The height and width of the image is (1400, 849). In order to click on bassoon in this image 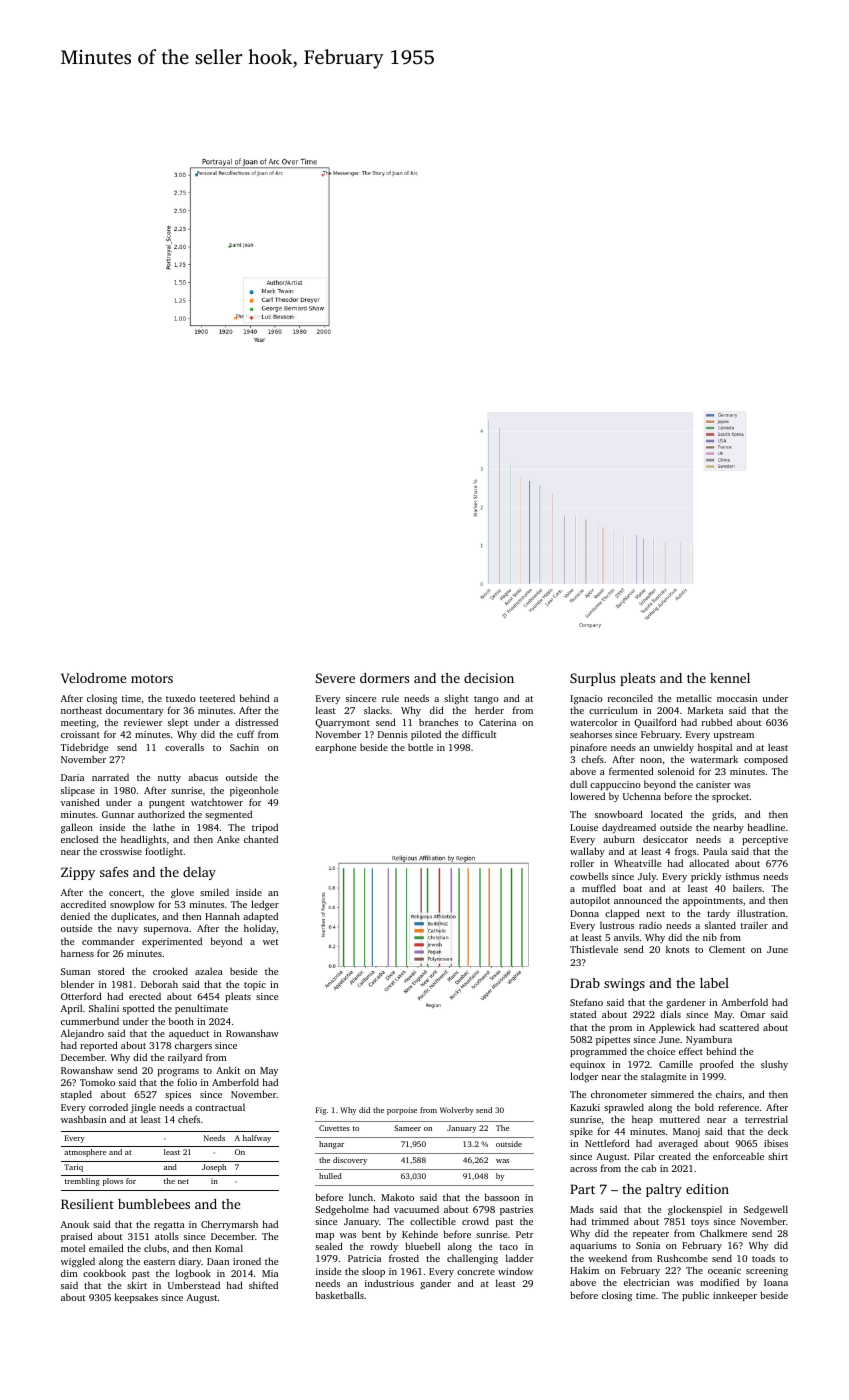, I will do `click(502, 1197)`.
